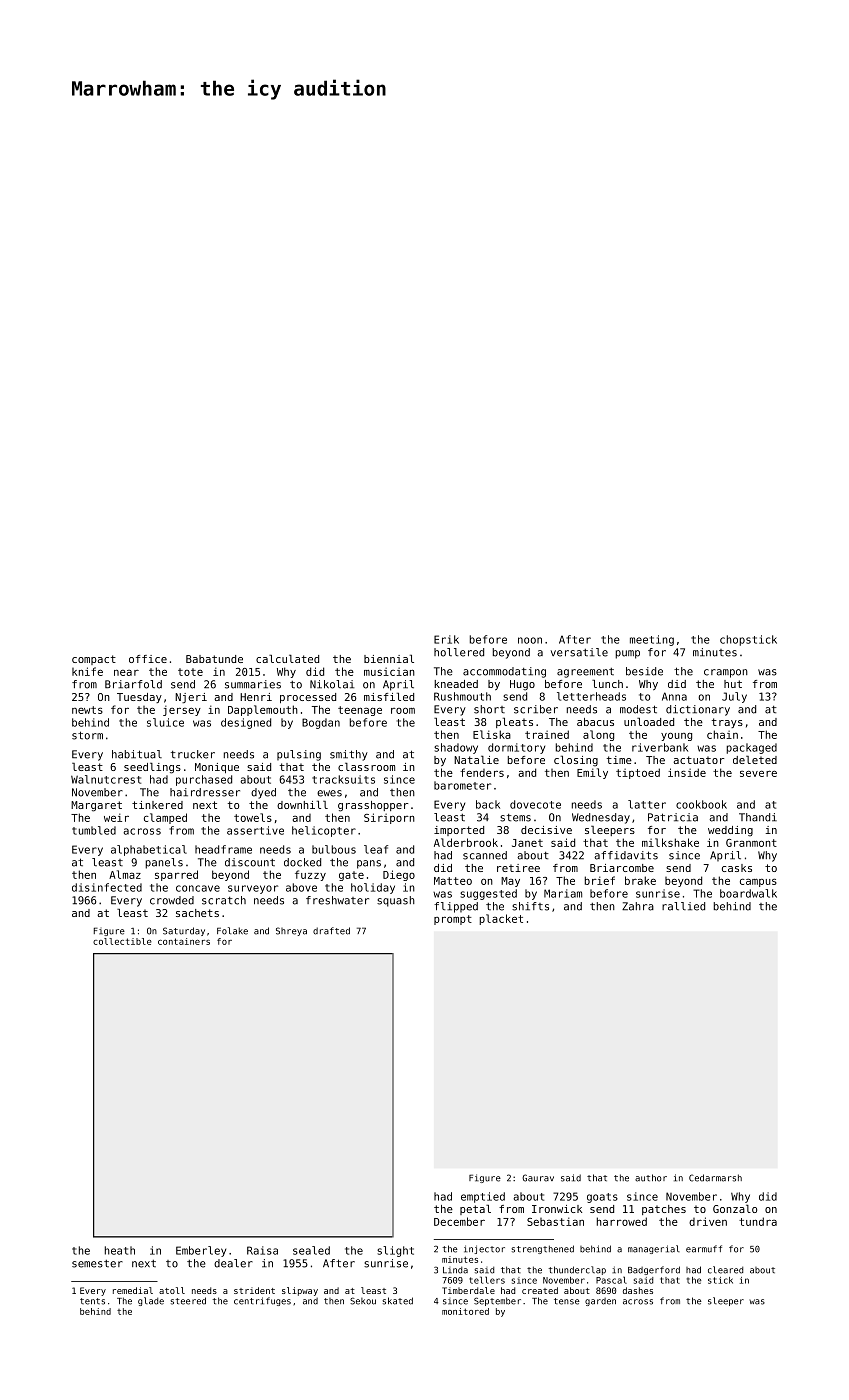 The image size is (849, 1400). What do you see at coordinates (446, 639) in the document?
I see `Erik` at bounding box center [446, 639].
